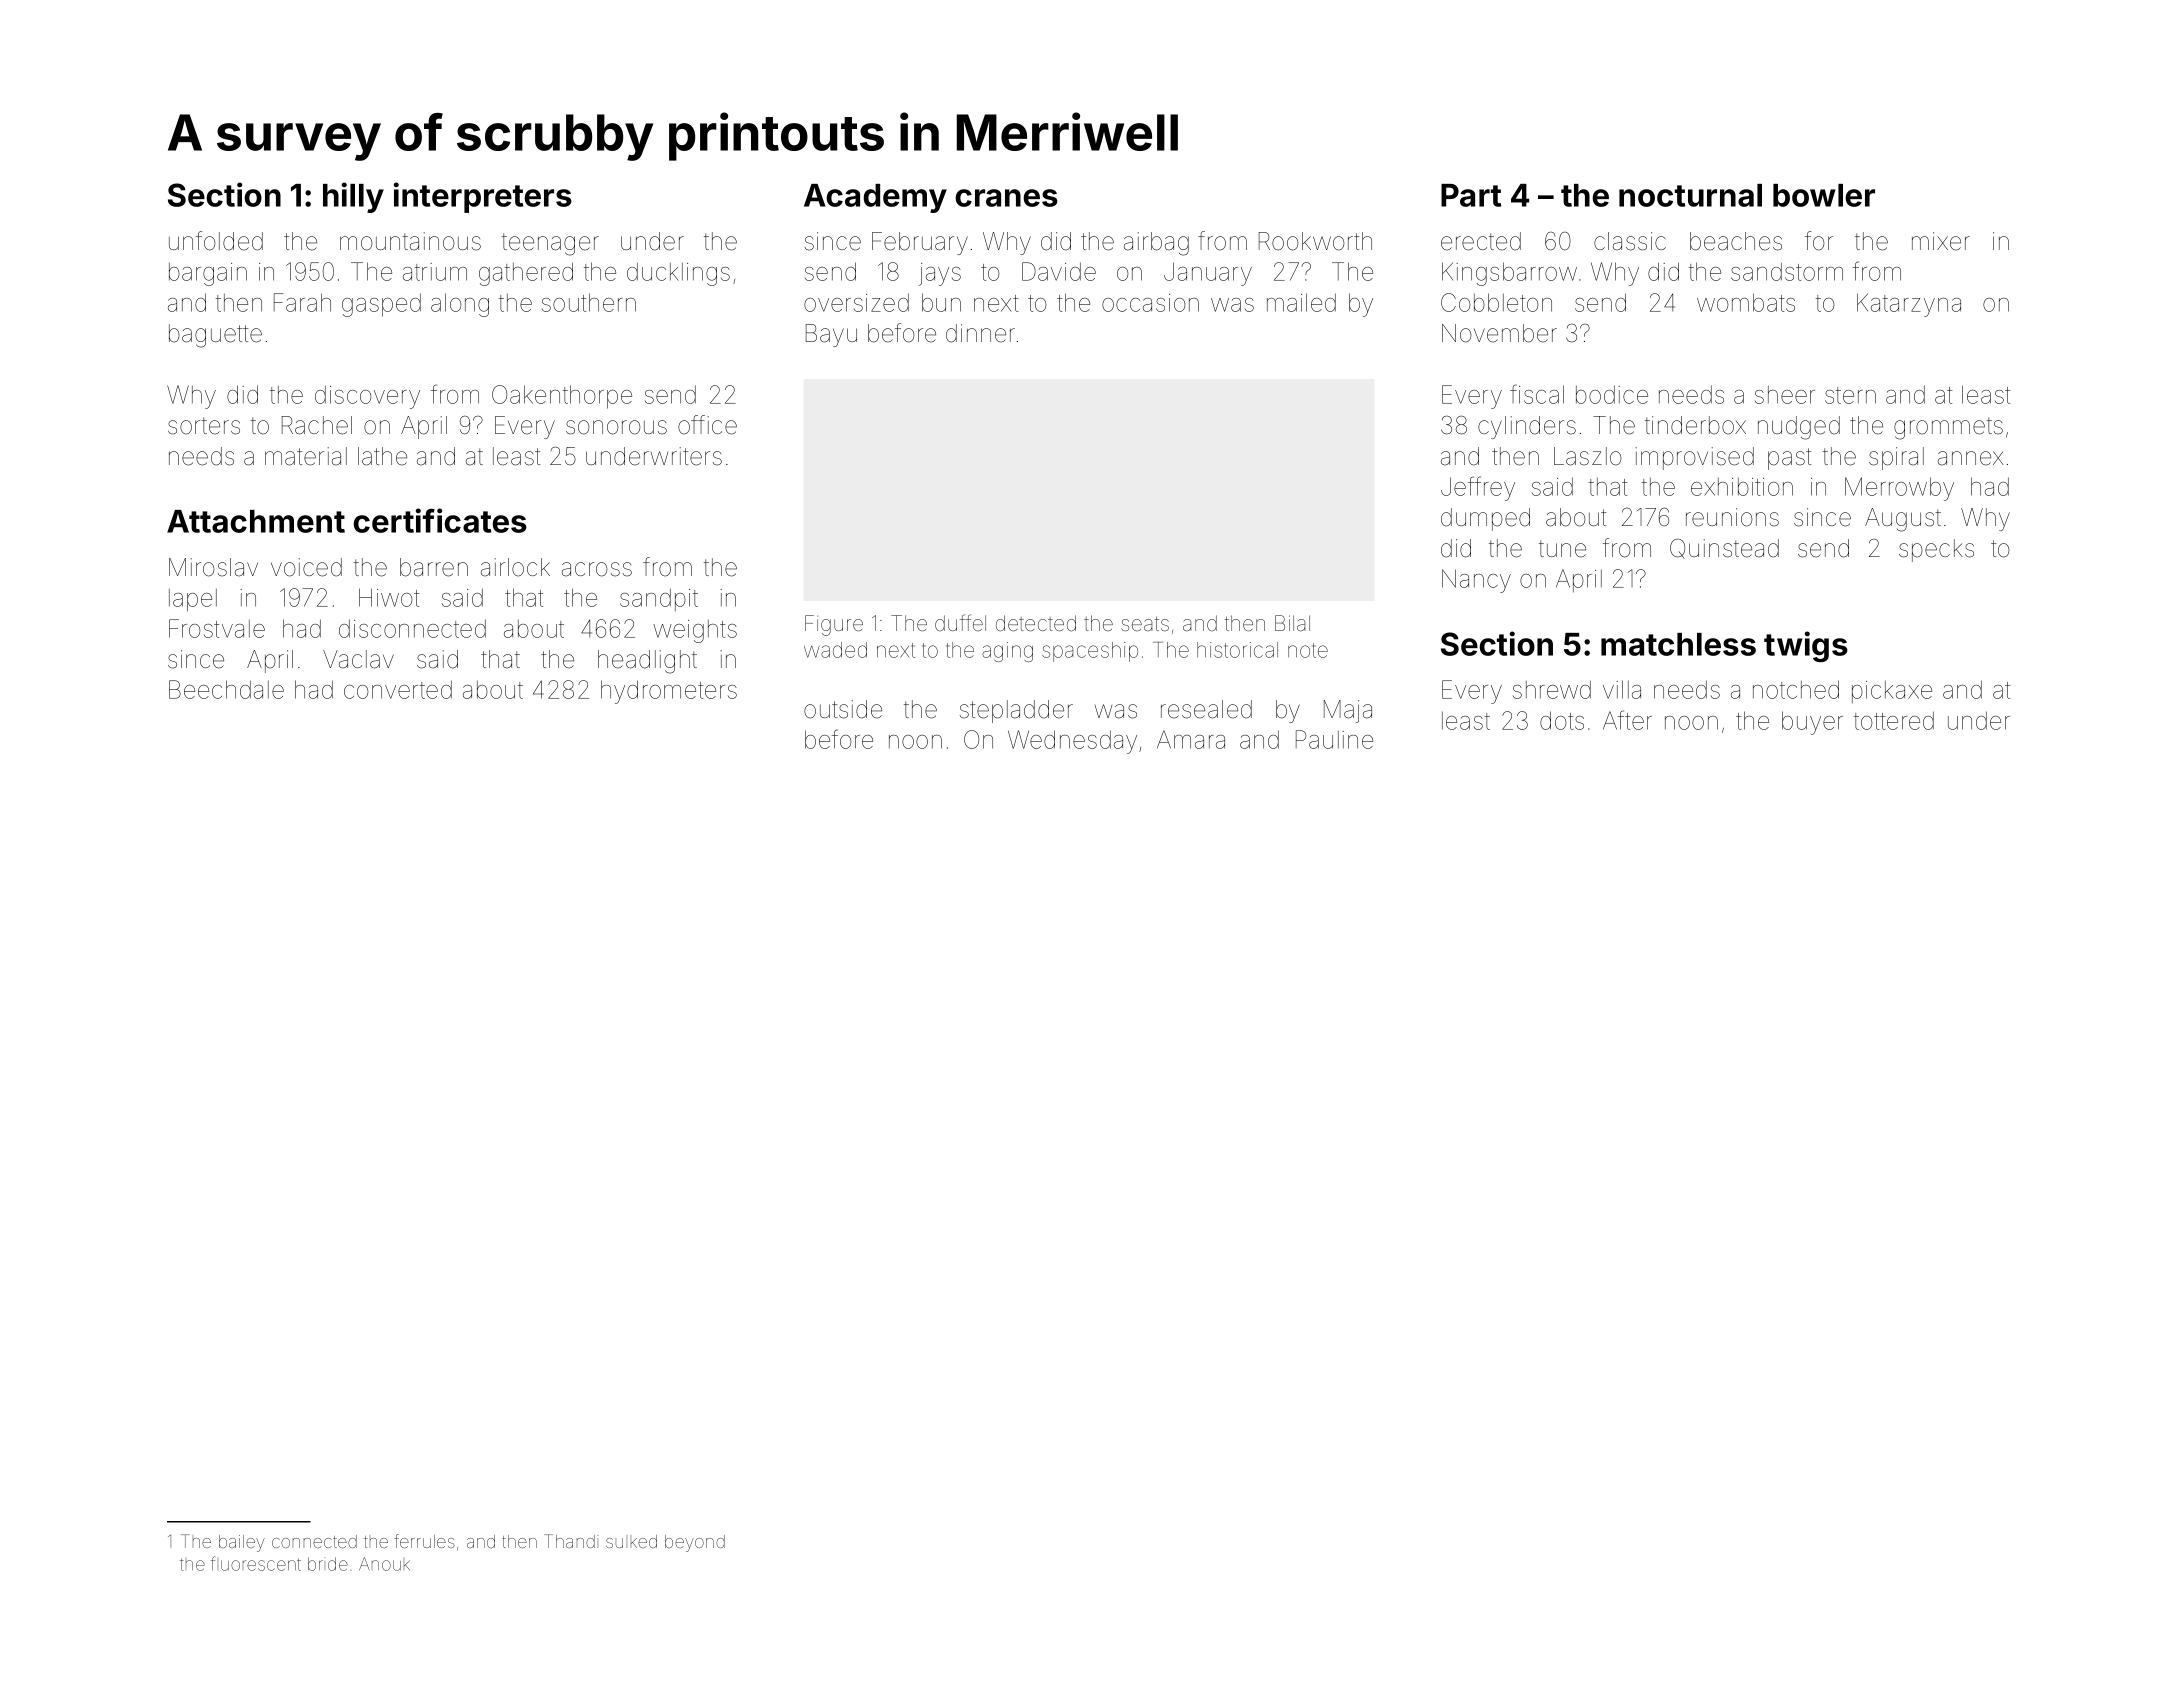 The image size is (2178, 1683). I want to click on Amara, so click(1191, 739).
